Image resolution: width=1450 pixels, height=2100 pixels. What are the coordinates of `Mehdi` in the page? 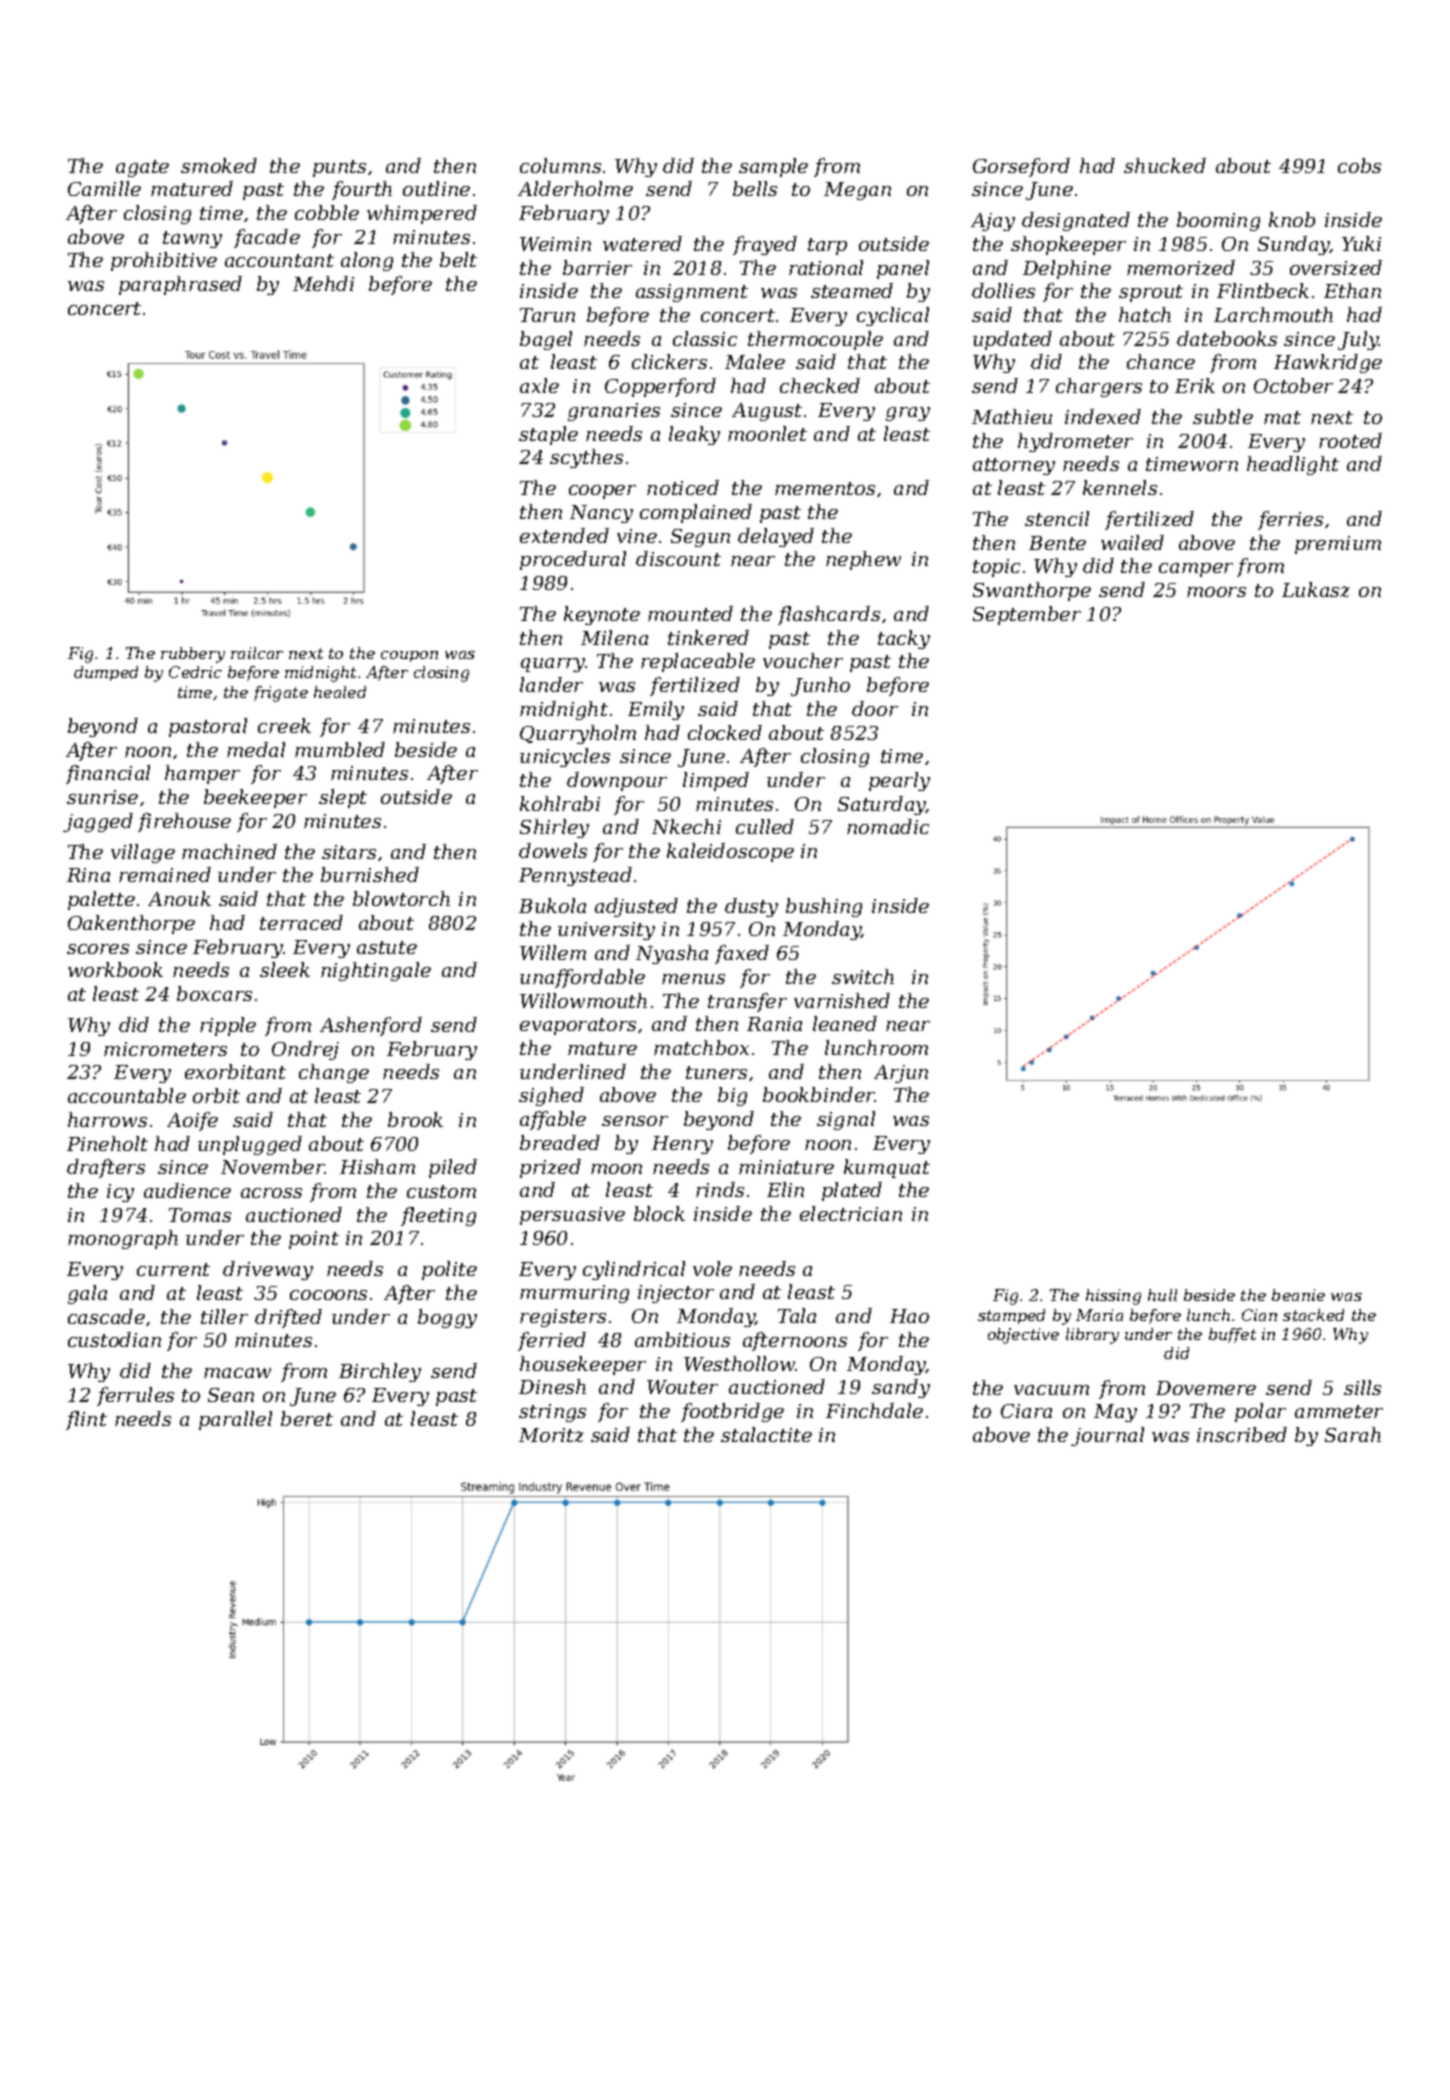 It's located at (323, 283).
